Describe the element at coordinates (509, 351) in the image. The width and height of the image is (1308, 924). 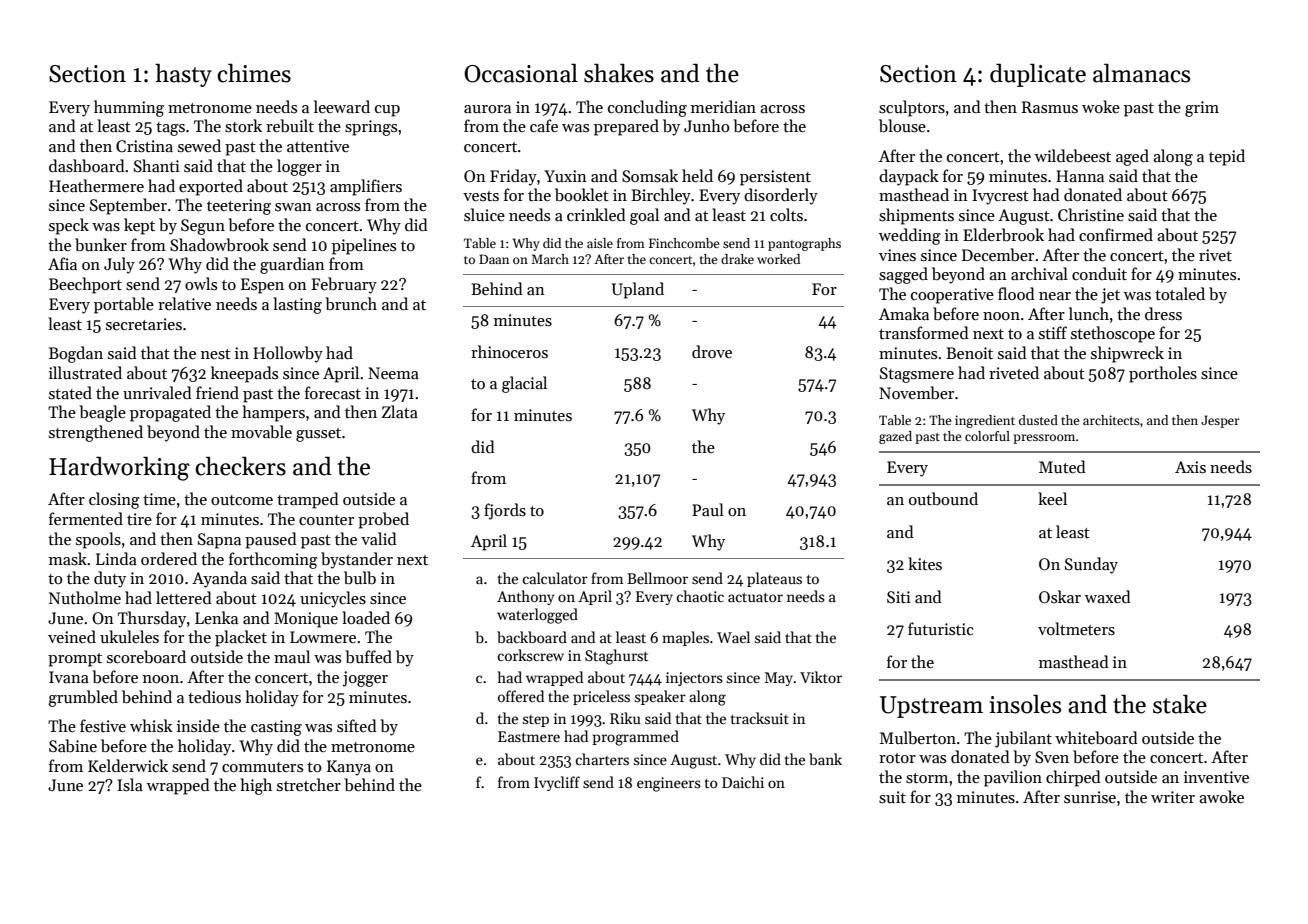
I see `rhinoceros` at that location.
